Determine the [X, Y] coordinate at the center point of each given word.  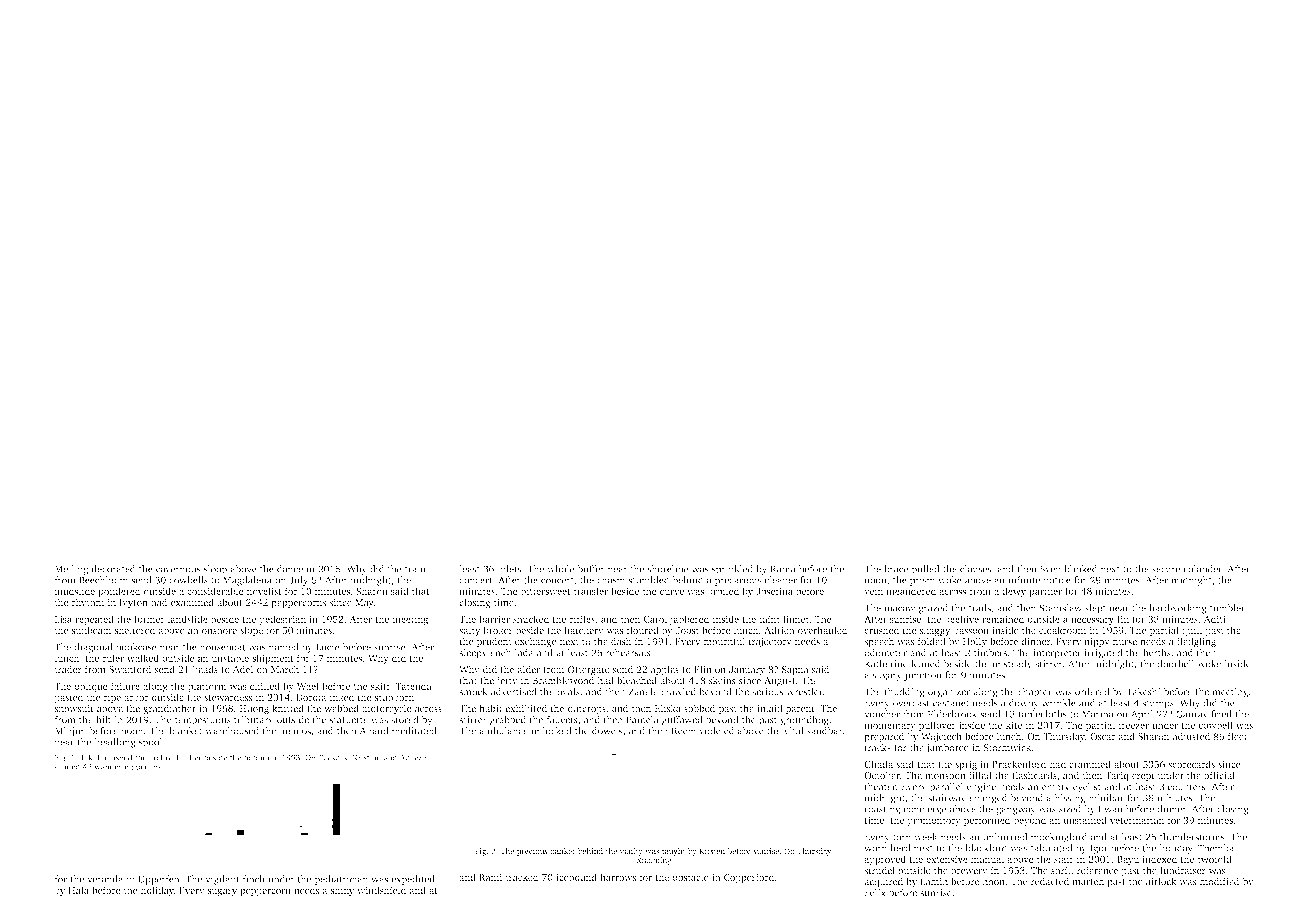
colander [1202, 569]
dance [290, 569]
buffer [591, 569]
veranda [105, 879]
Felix [875, 893]
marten [1088, 882]
